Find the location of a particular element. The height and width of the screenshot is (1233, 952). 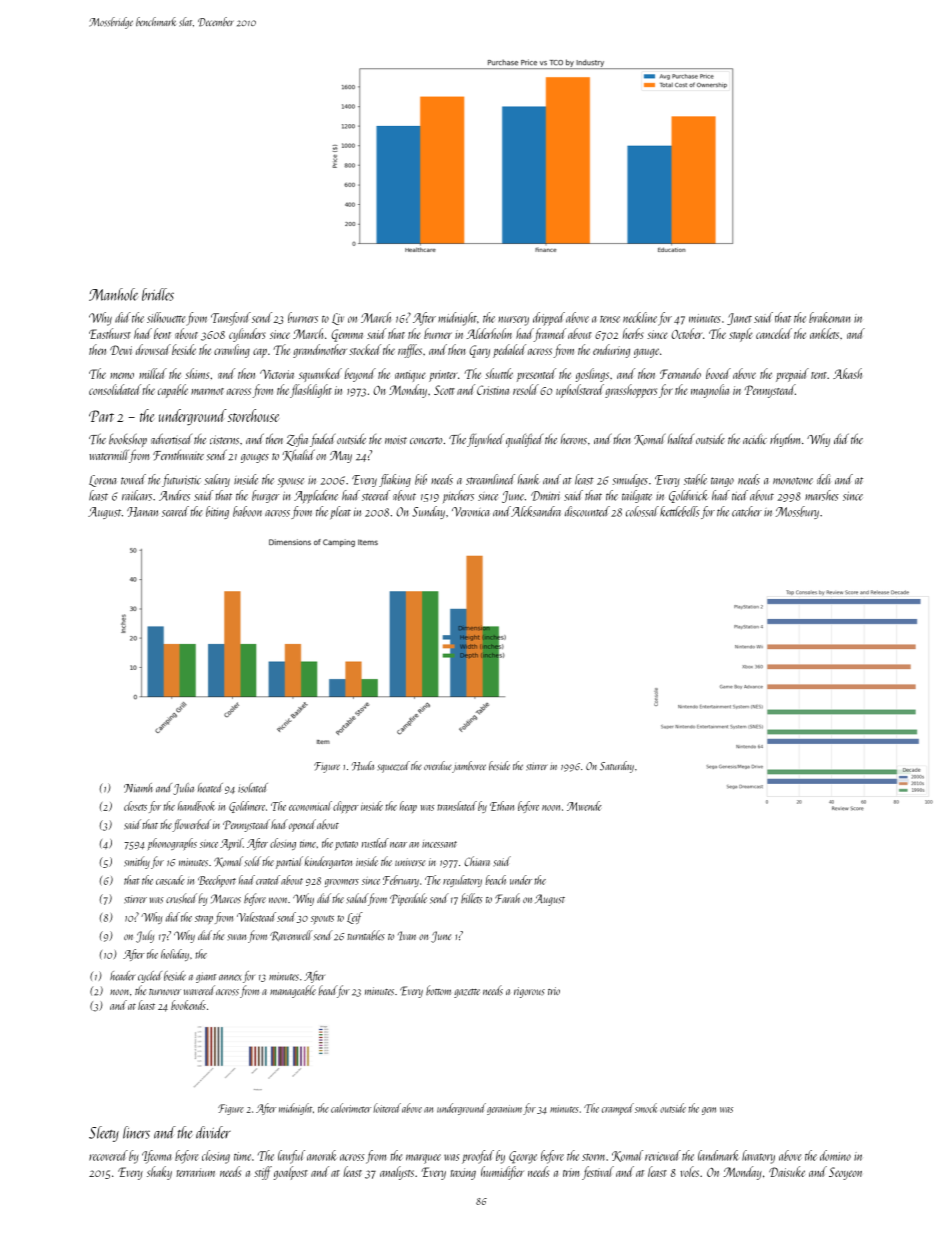

liners is located at coordinates (136, 1132).
